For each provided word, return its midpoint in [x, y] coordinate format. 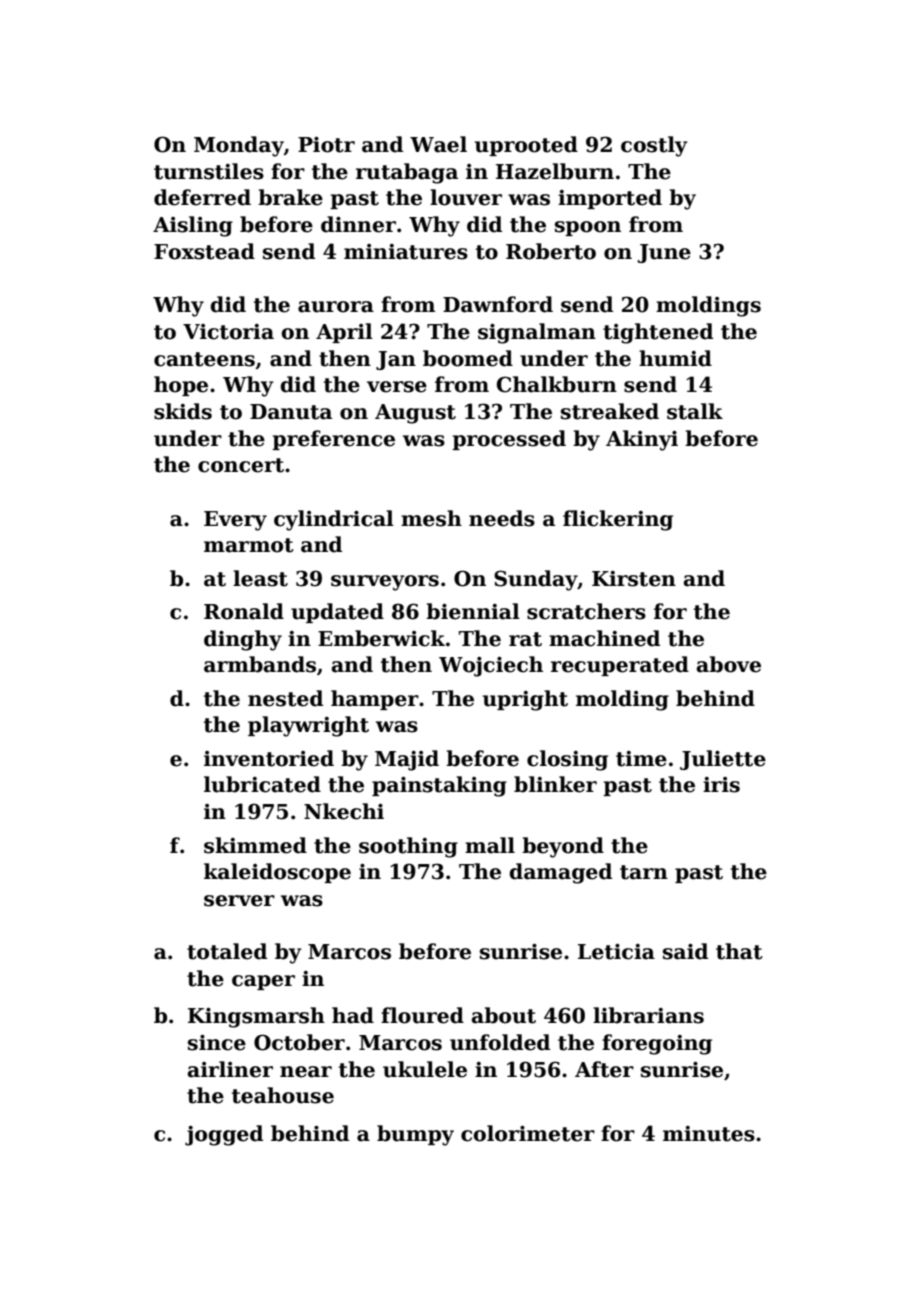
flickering [618, 520]
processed [509, 440]
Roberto [551, 251]
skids [183, 411]
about [504, 1015]
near [306, 1072]
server [239, 901]
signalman [537, 333]
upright [525, 700]
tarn [644, 872]
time [641, 759]
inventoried [269, 758]
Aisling [193, 226]
